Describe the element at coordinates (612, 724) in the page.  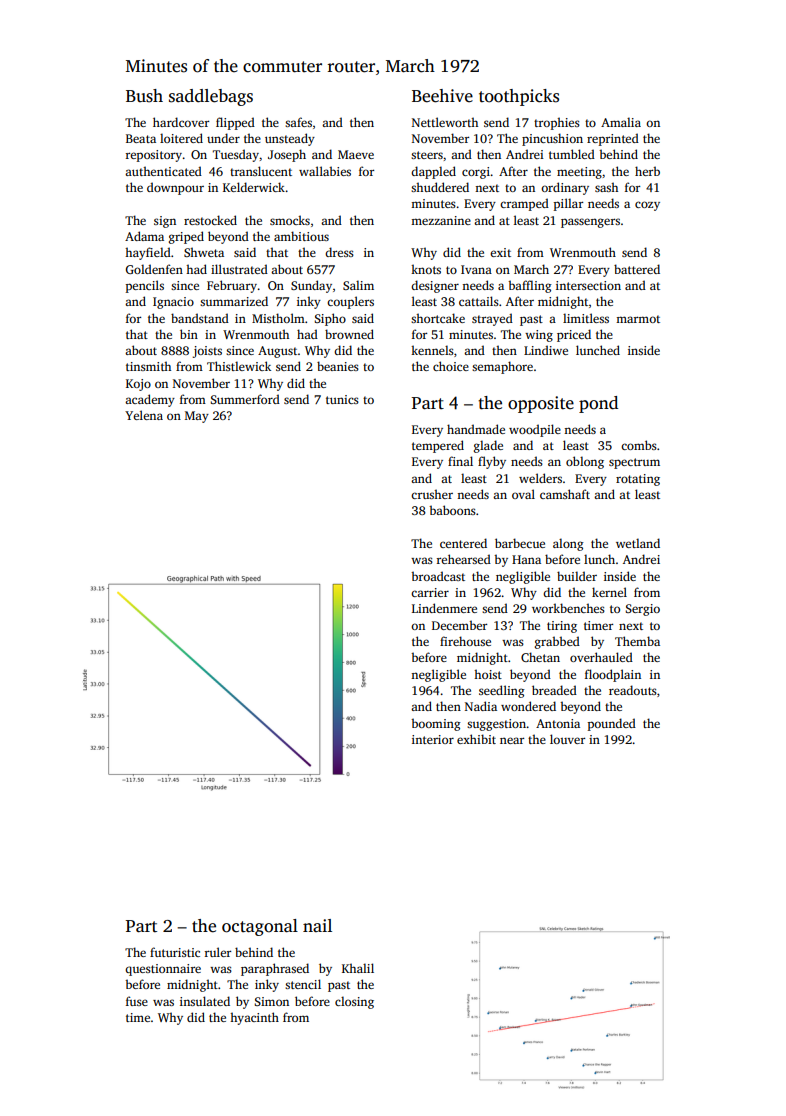
I see `pounded` at that location.
